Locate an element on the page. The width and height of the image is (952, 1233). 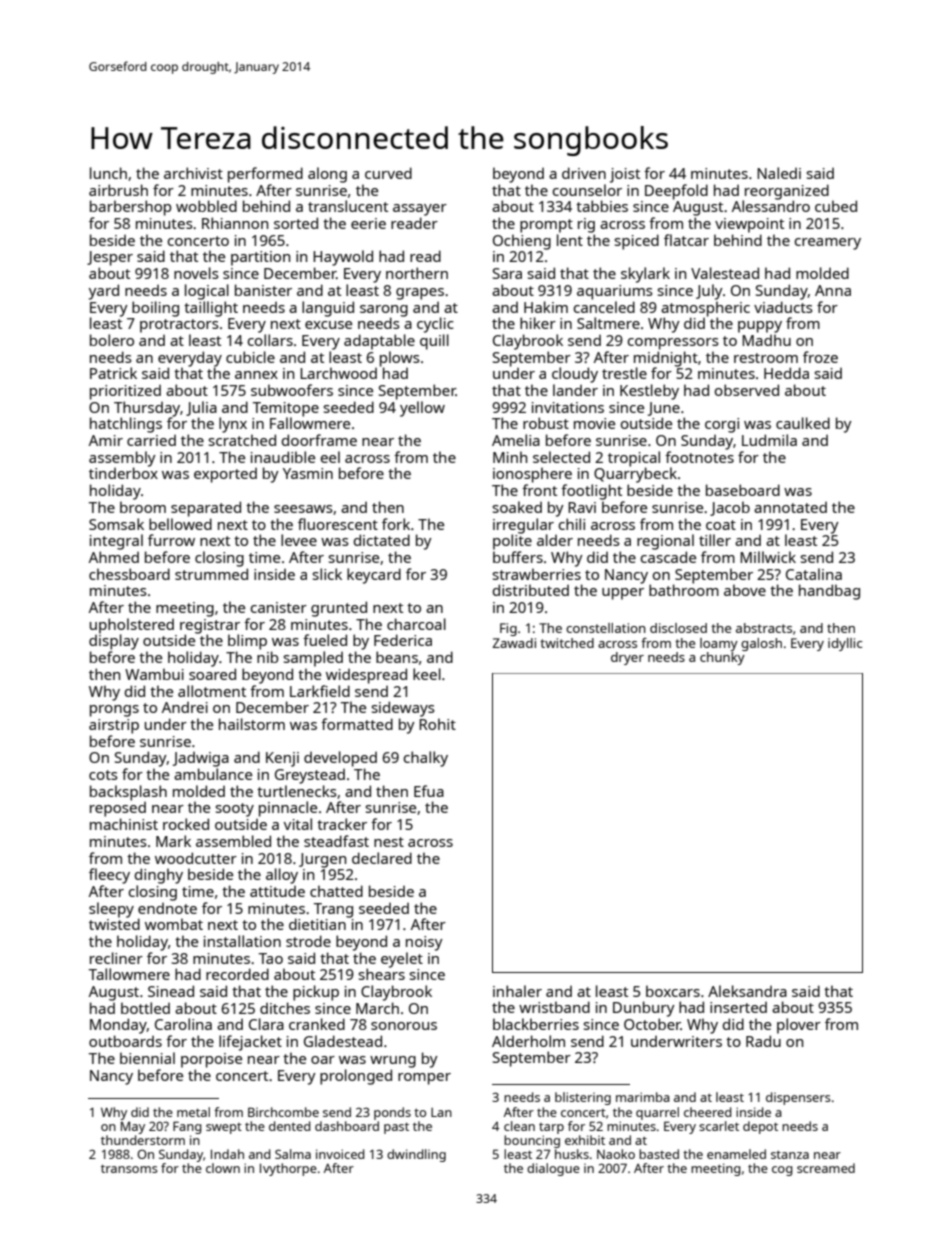
strummed is located at coordinates (211, 574).
